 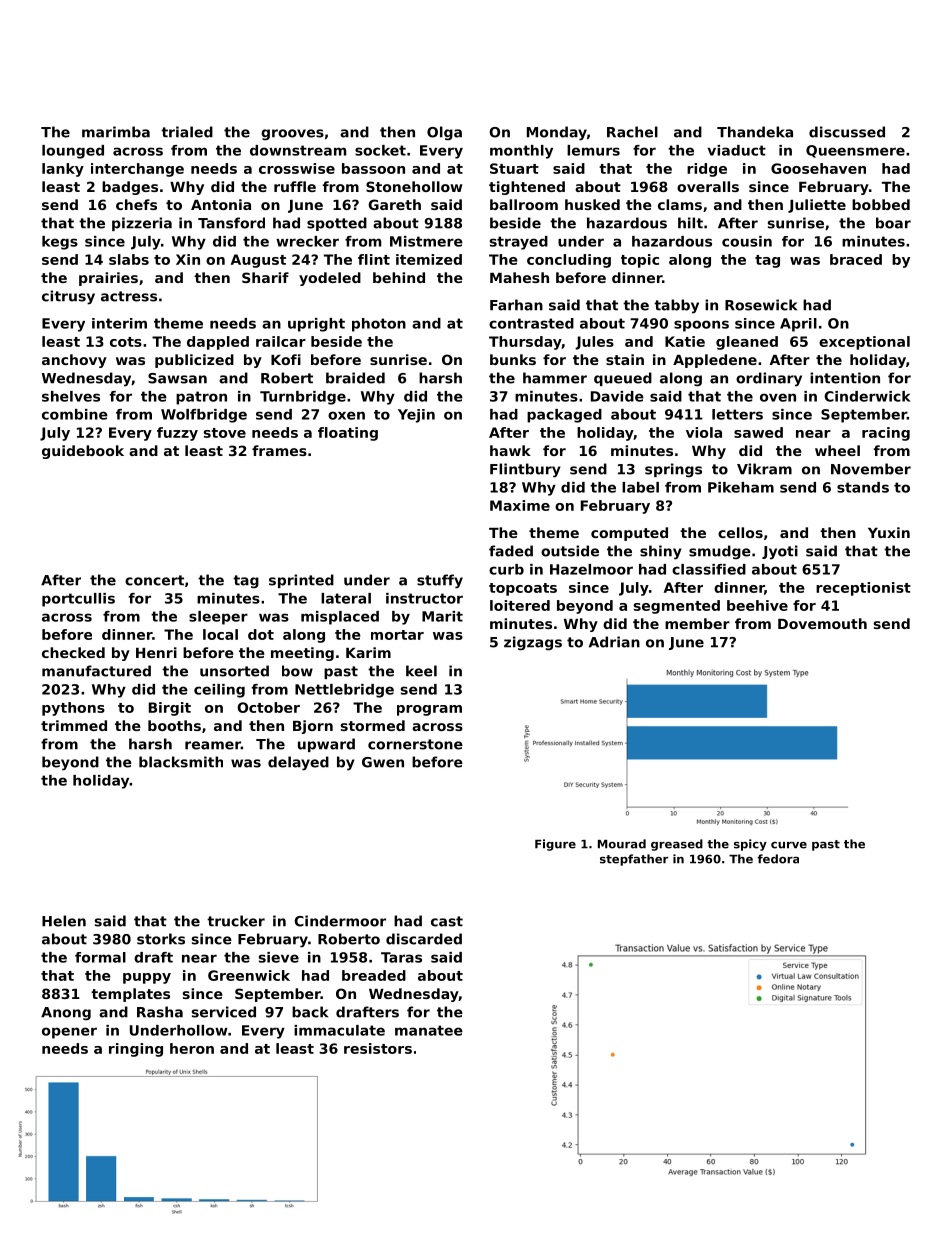 I want to click on stepfather, so click(x=634, y=860).
